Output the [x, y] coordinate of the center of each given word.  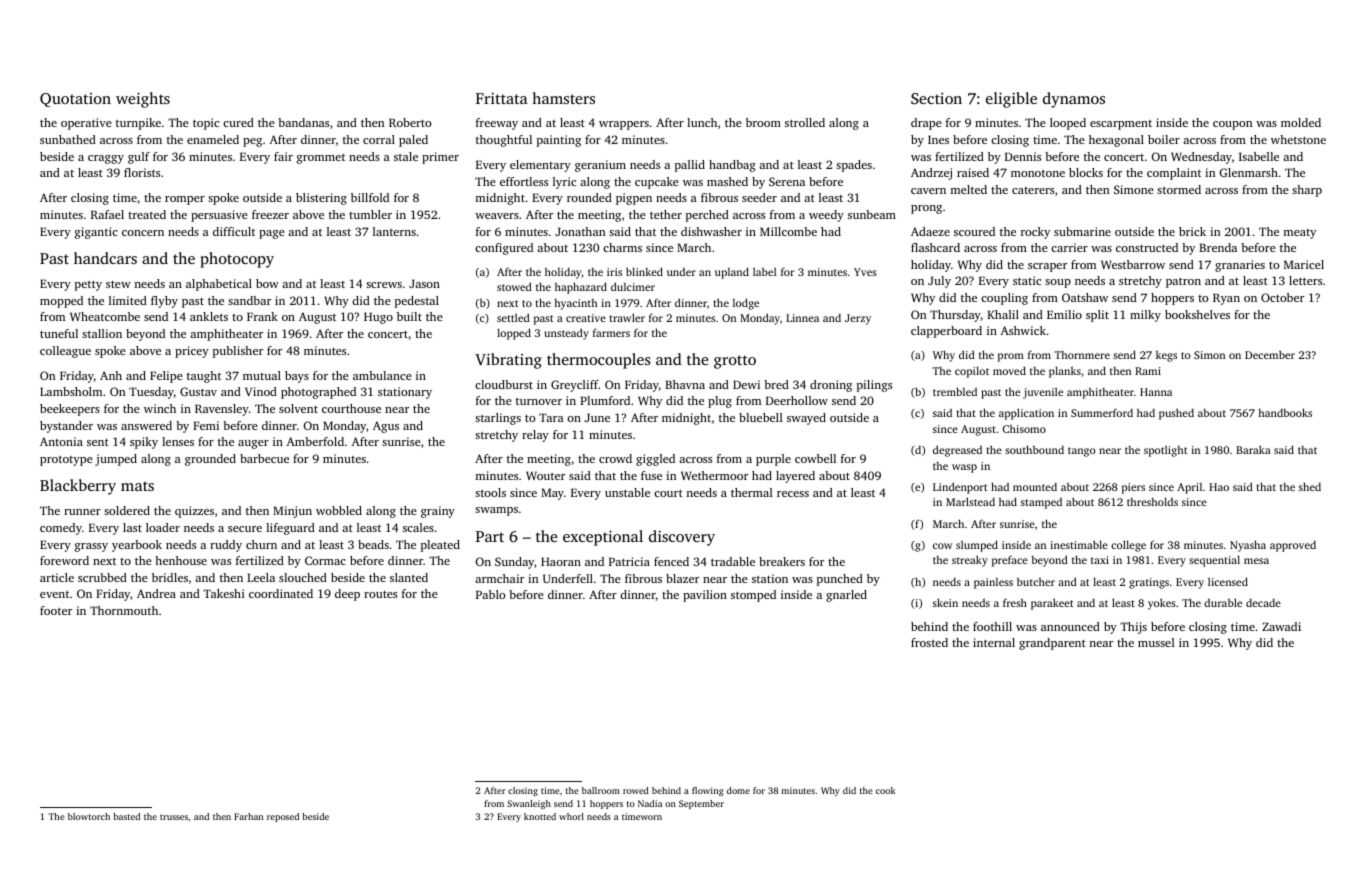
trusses [174, 817]
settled [513, 317]
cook [885, 790]
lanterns [394, 231]
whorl [571, 816]
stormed [1179, 189]
